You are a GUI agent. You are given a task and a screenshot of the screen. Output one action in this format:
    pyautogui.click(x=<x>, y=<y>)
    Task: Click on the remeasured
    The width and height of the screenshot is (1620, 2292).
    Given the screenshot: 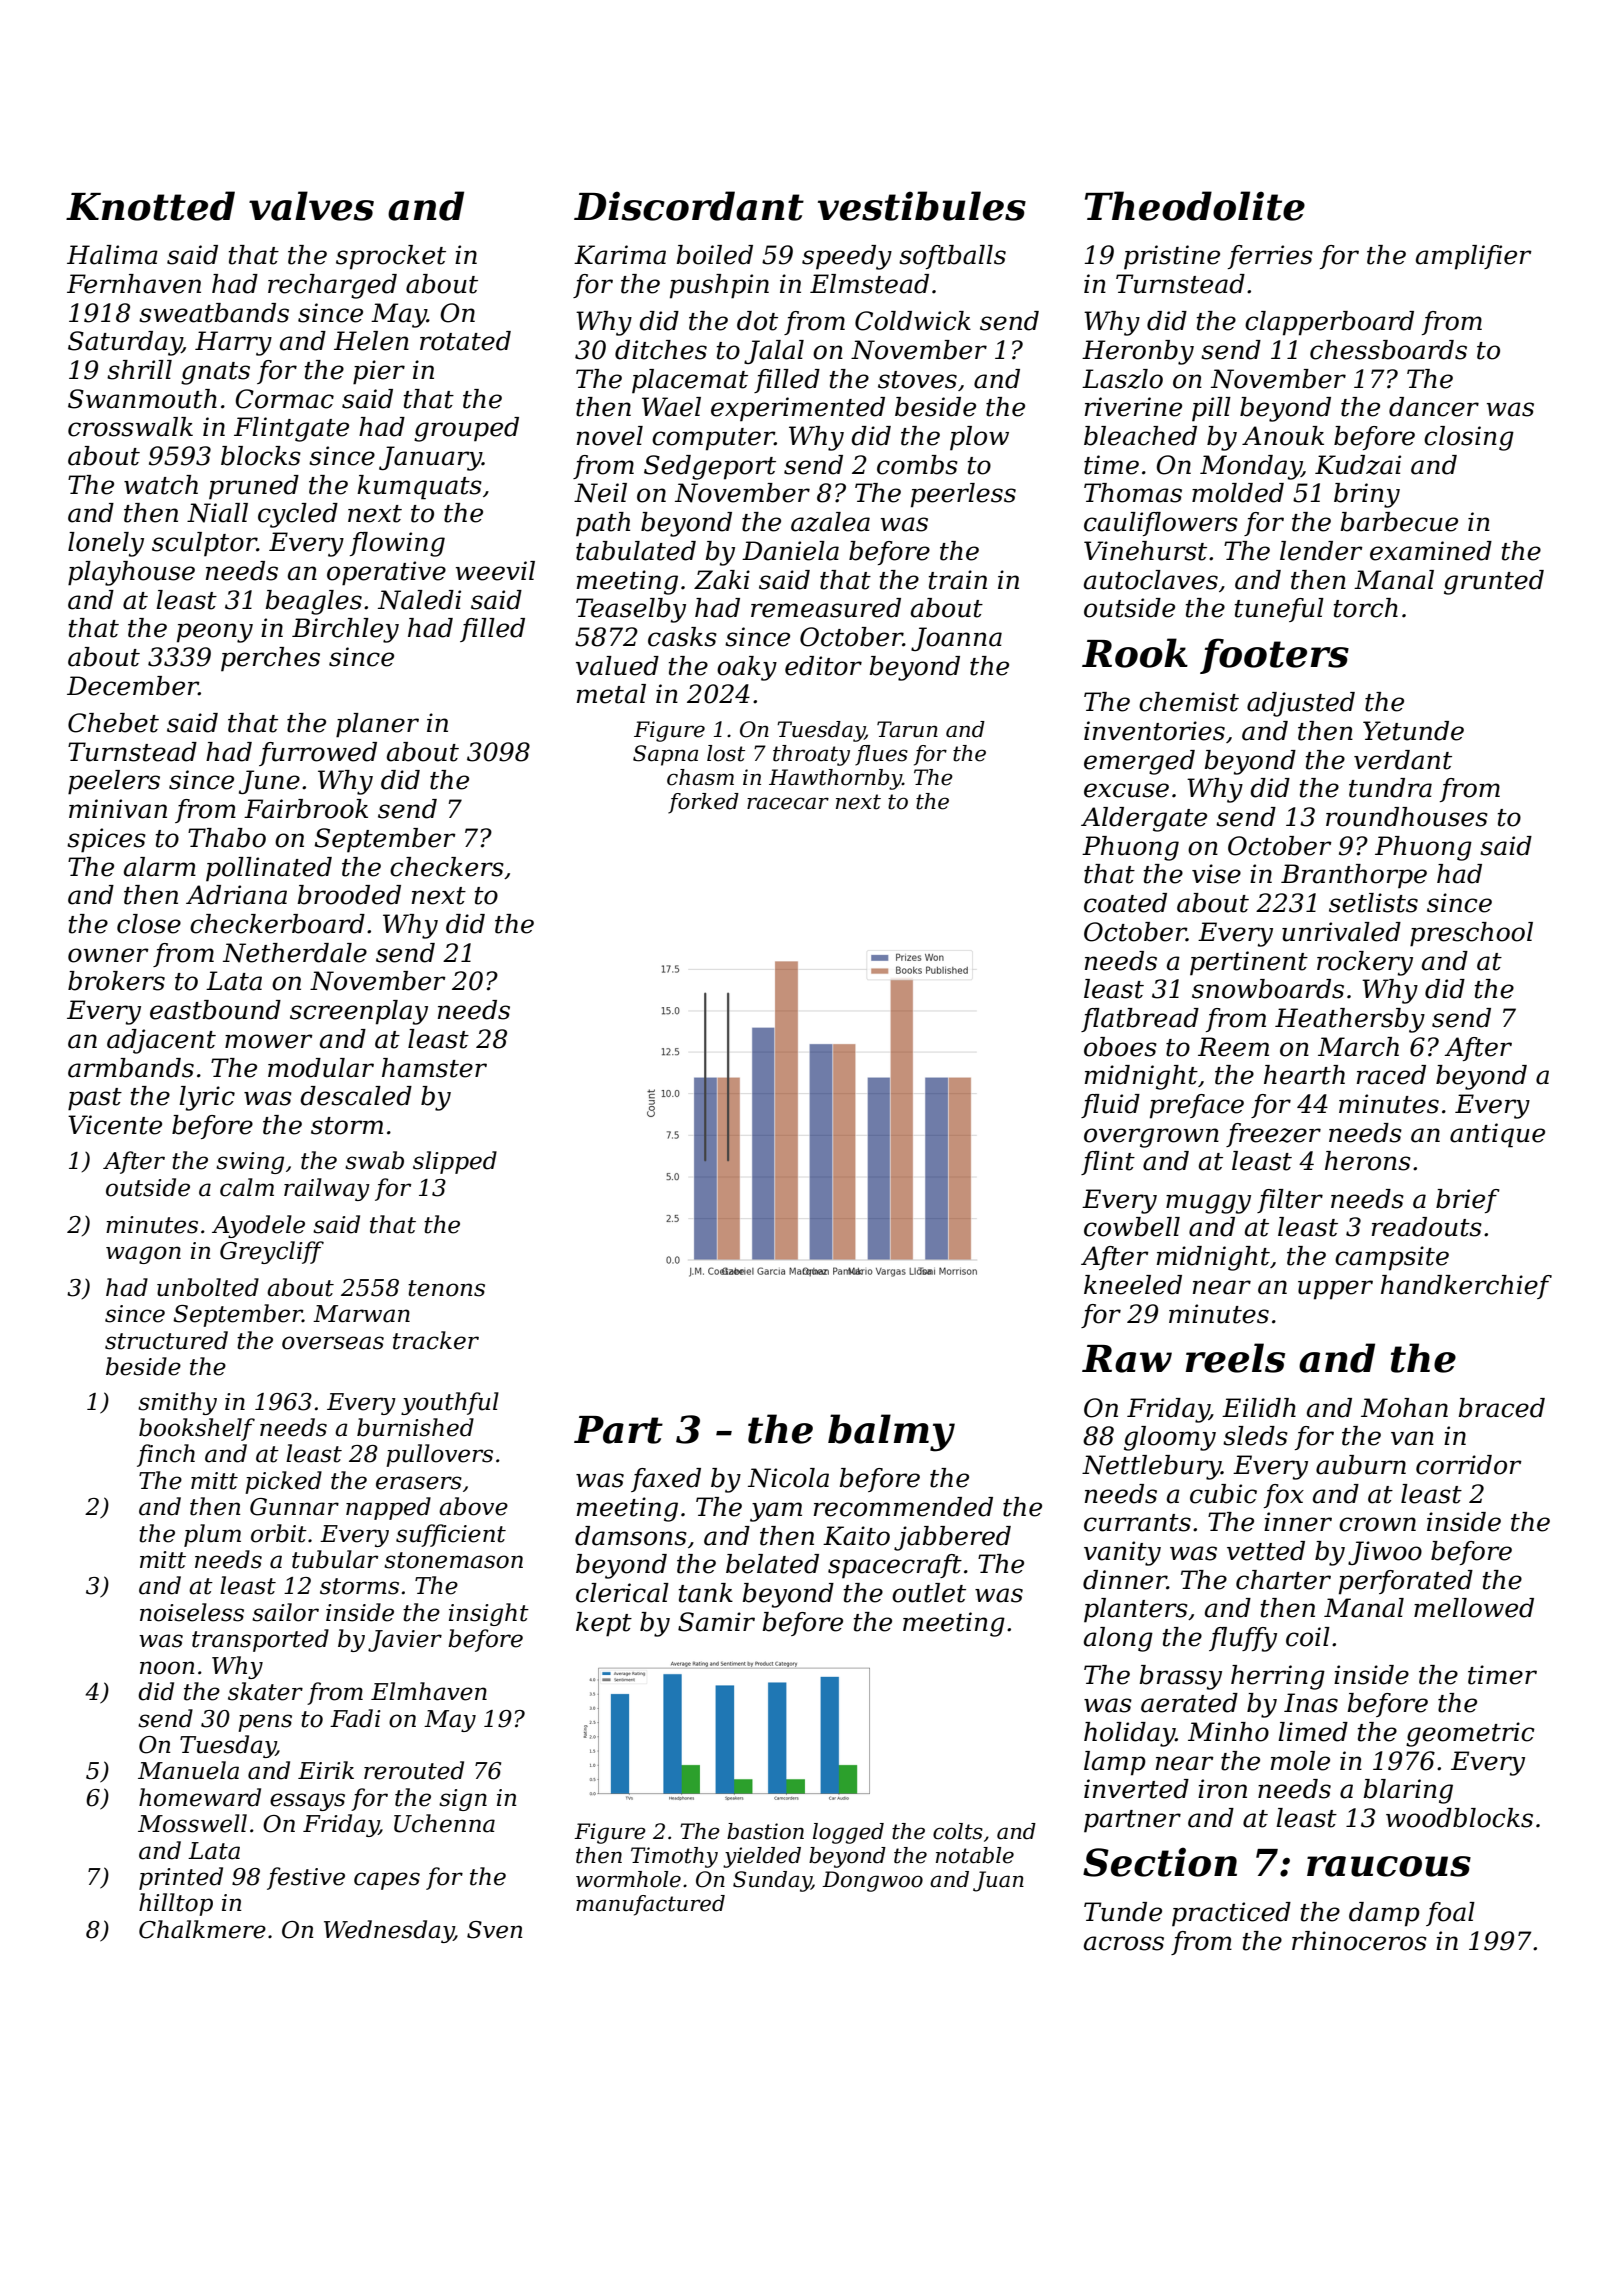 What is the action you would take?
    pyautogui.click(x=826, y=608)
